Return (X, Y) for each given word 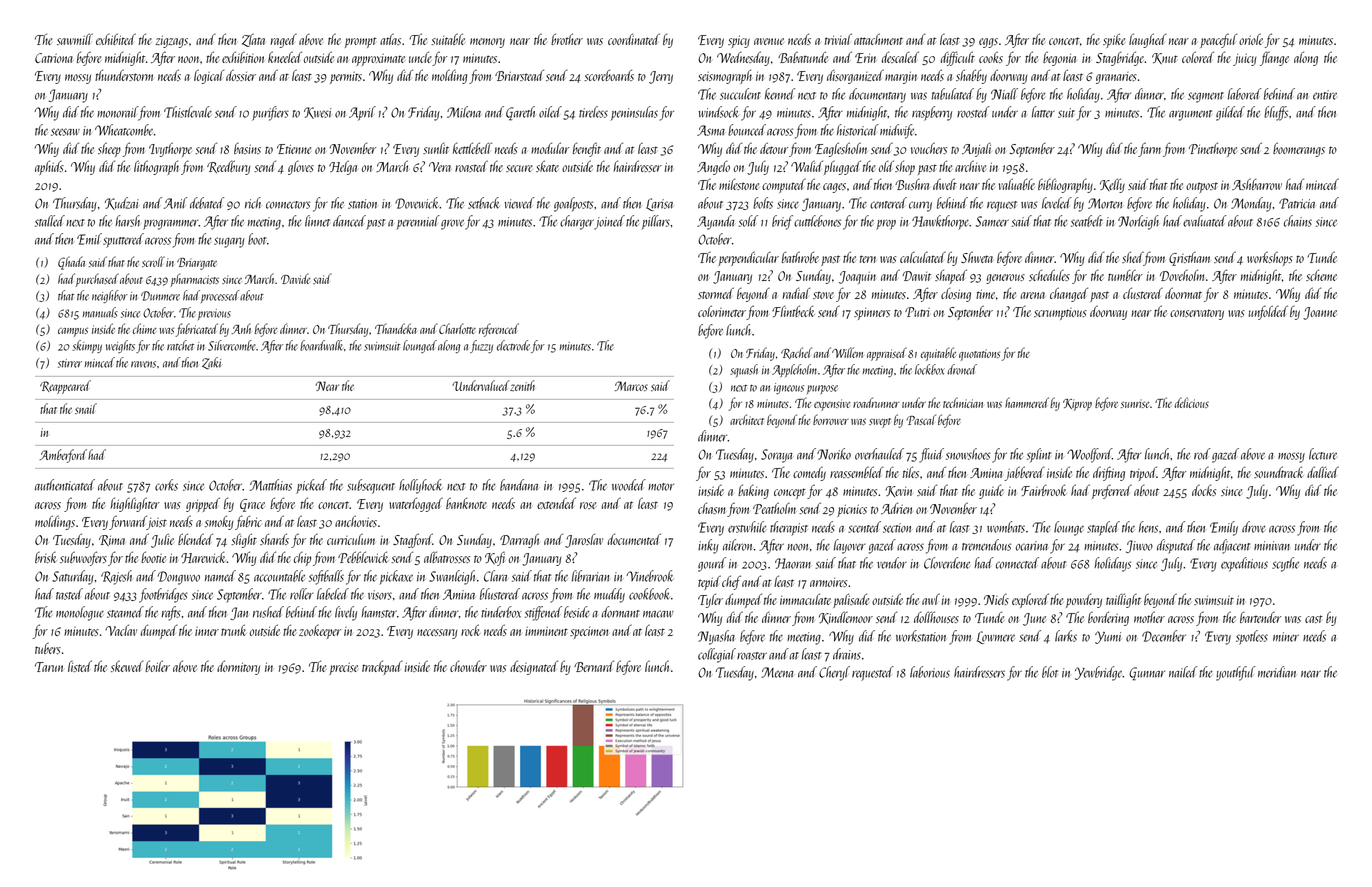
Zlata (253, 40)
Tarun (49, 667)
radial (796, 293)
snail (86, 408)
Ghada (71, 263)
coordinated (634, 39)
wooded (629, 485)
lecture (1323, 454)
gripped (203, 504)
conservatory (1197, 314)
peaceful (1218, 41)
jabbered (1025, 473)
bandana (519, 485)
